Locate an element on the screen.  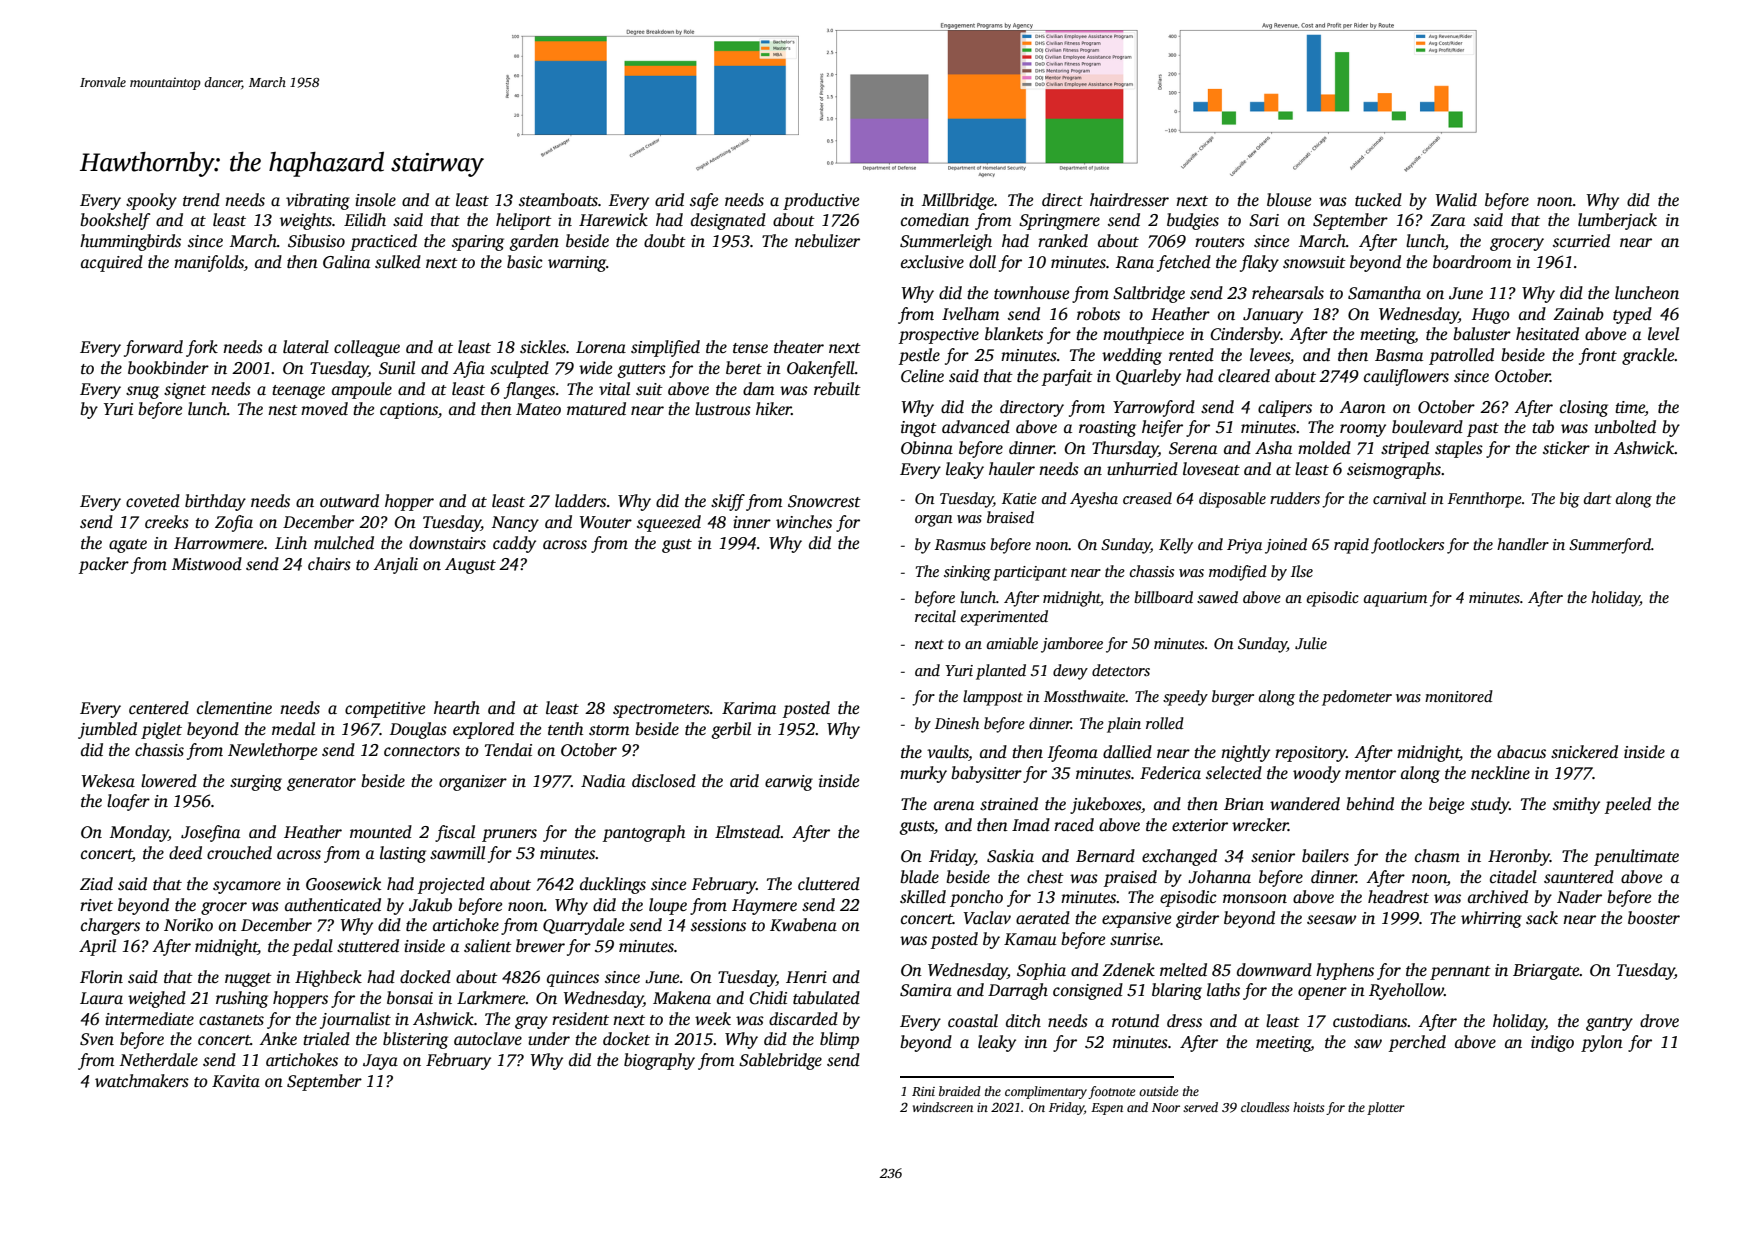
matured is located at coordinates (596, 409).
